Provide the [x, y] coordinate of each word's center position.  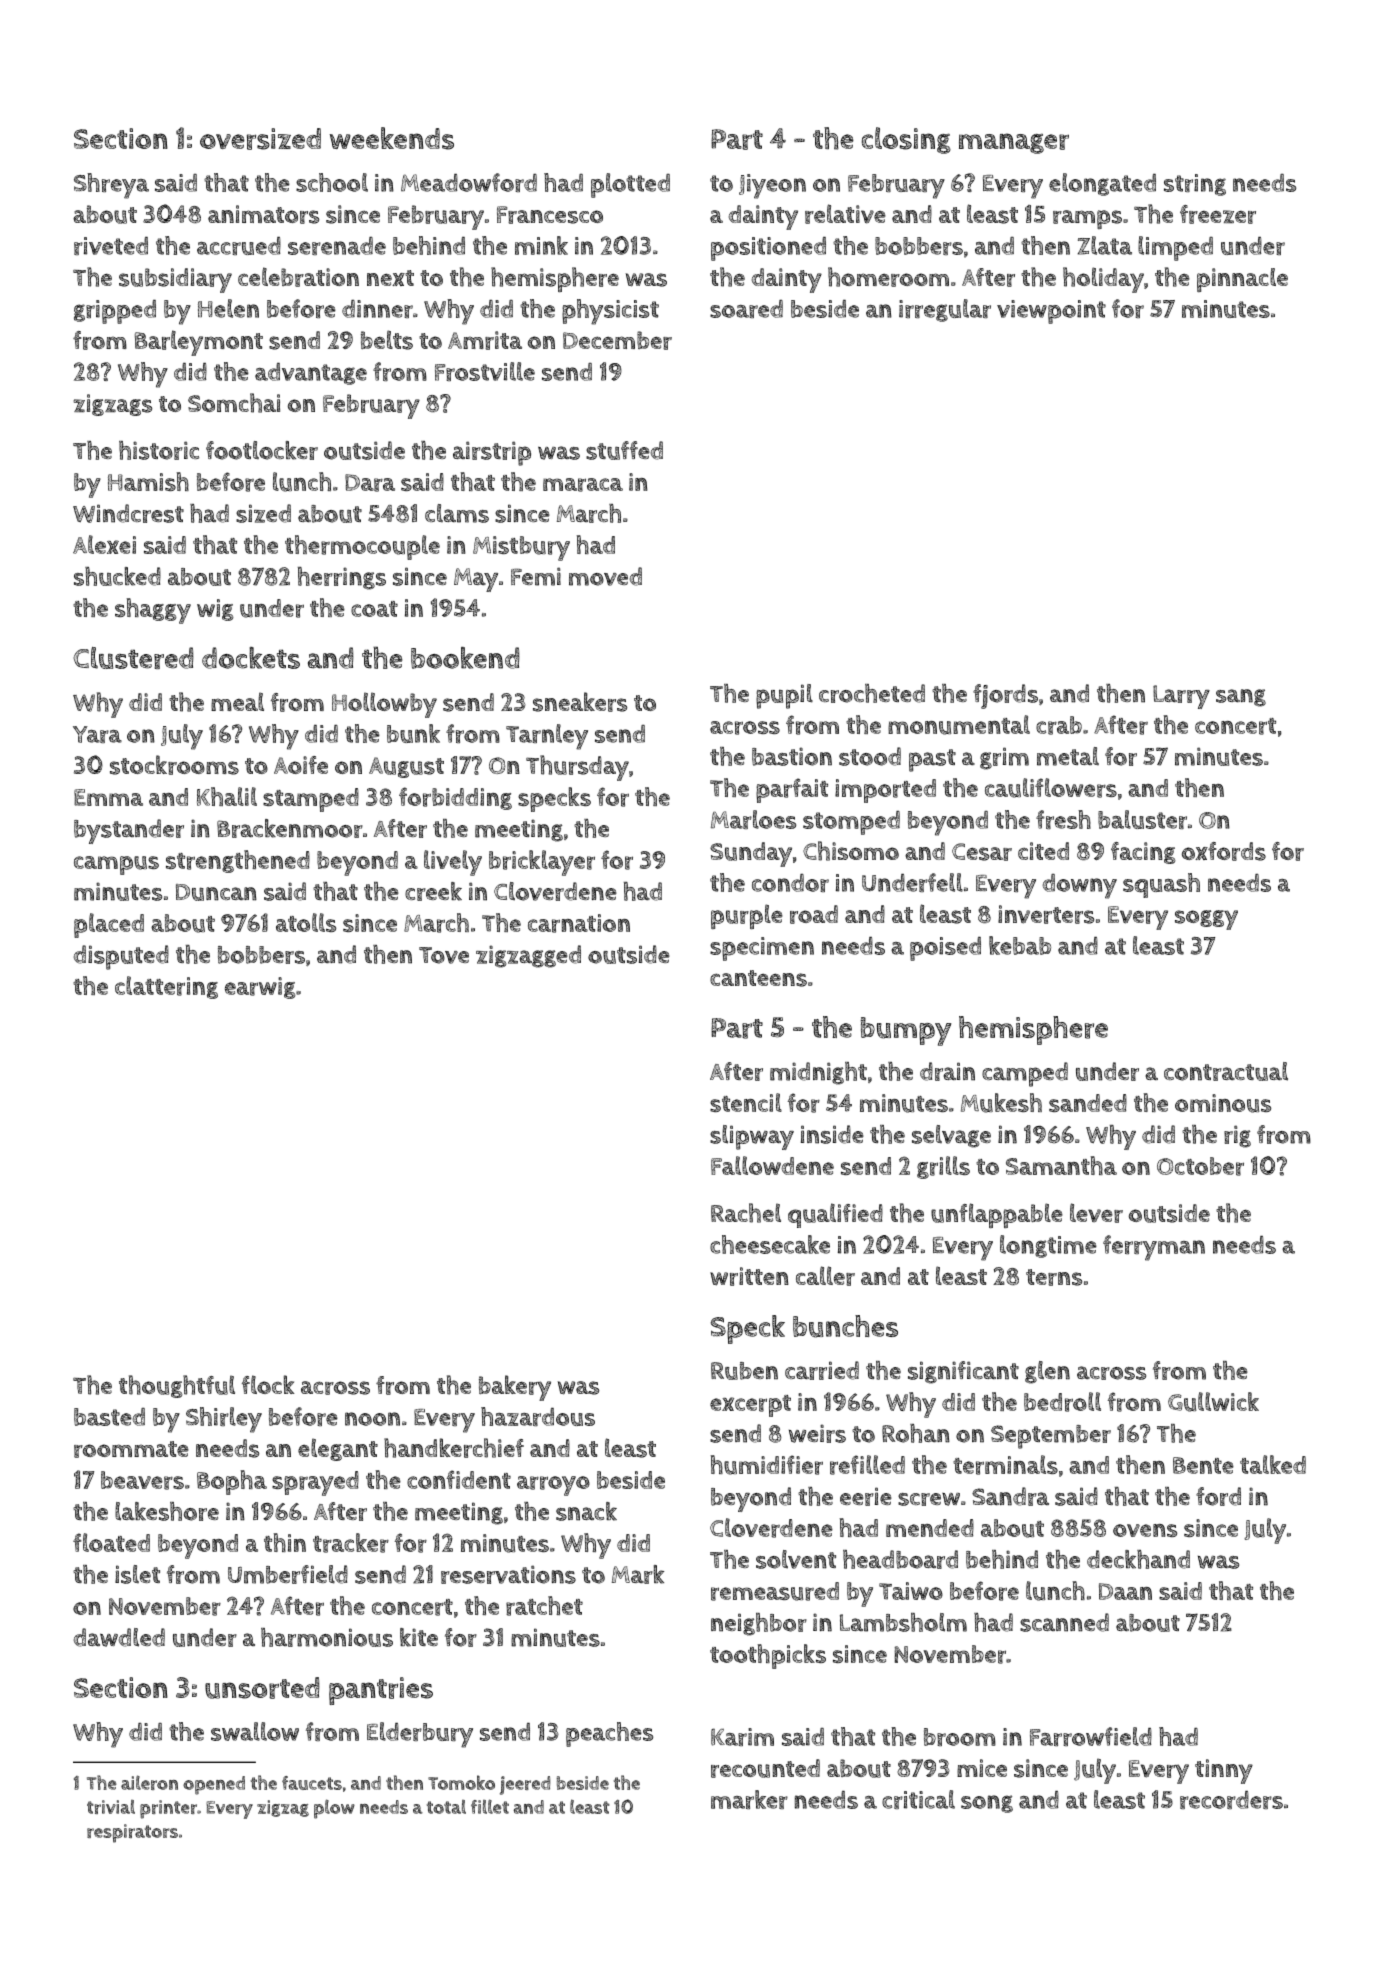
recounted [765, 1768]
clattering [166, 987]
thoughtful [177, 1386]
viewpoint [1051, 312]
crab [1059, 725]
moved [605, 576]
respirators [132, 1833]
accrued [239, 246]
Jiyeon [772, 186]
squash [1161, 885]
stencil [746, 1102]
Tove [444, 955]
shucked [117, 576]
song [987, 1804]
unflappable [997, 1215]
